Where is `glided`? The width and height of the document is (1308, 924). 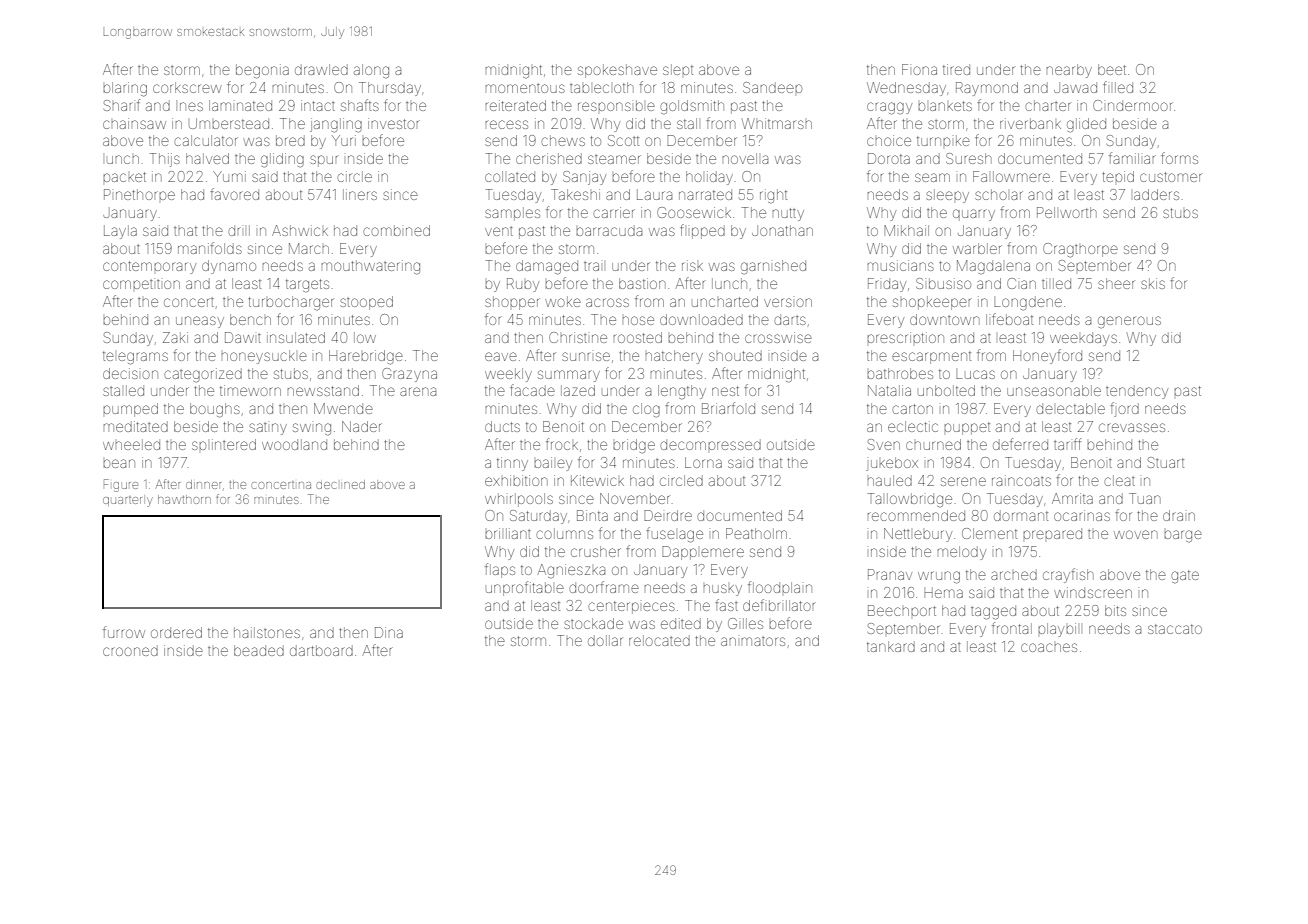
glided is located at coordinates (1086, 125).
